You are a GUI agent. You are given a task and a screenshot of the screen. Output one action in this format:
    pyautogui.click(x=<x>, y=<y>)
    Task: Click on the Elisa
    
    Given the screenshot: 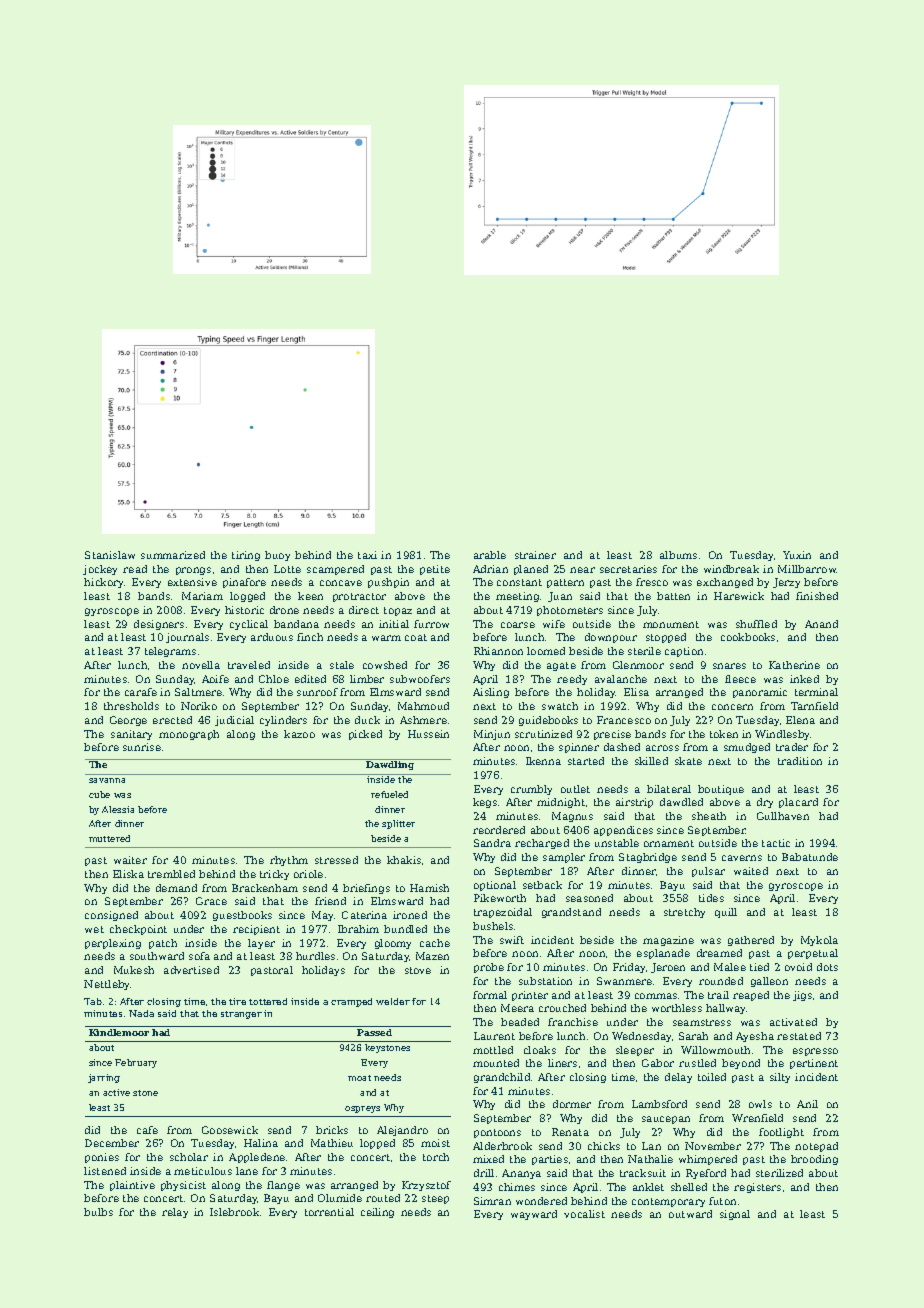 What is the action you would take?
    pyautogui.click(x=636, y=692)
